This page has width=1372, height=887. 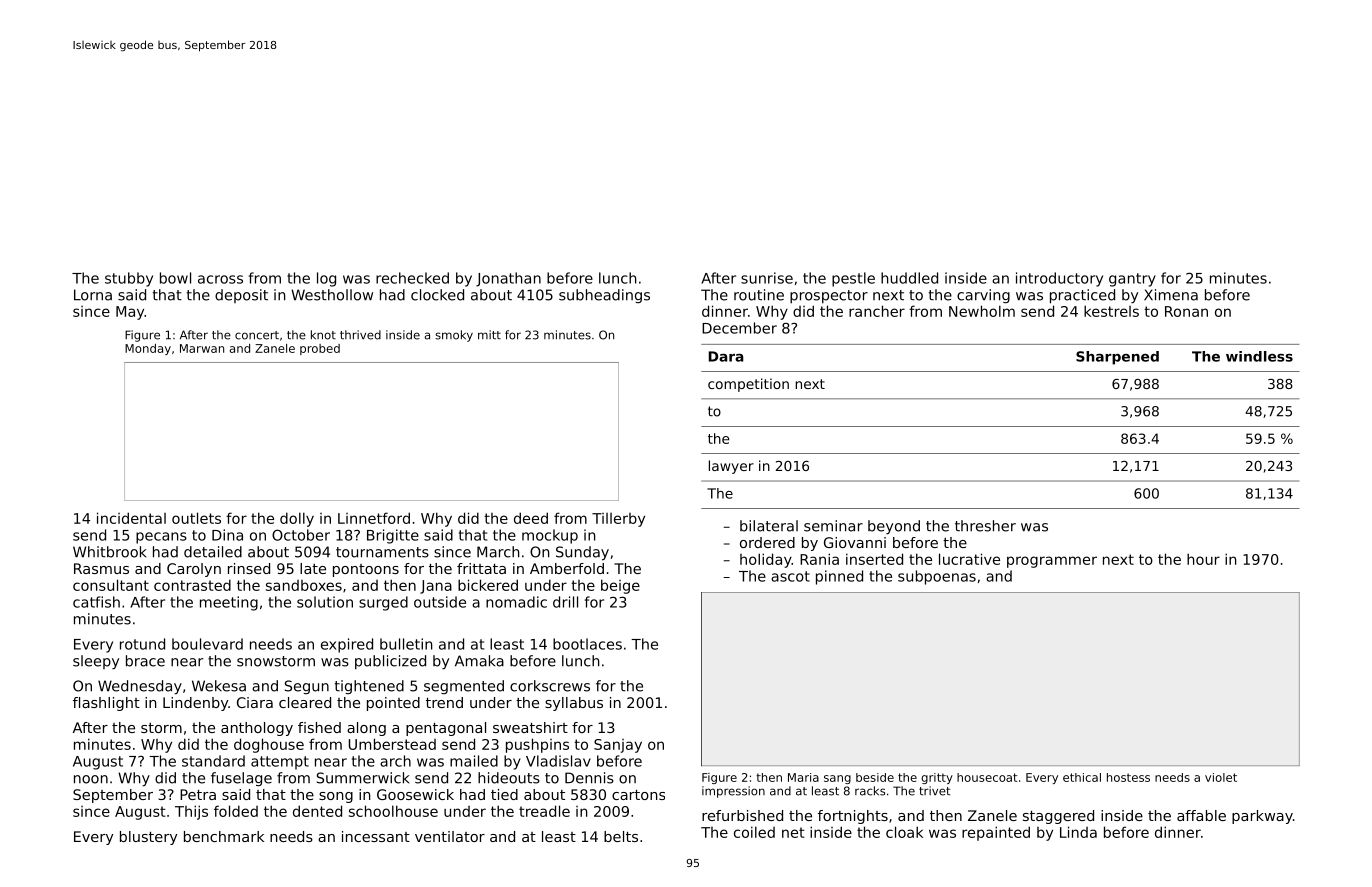 What do you see at coordinates (829, 297) in the page?
I see `prospector` at bounding box center [829, 297].
